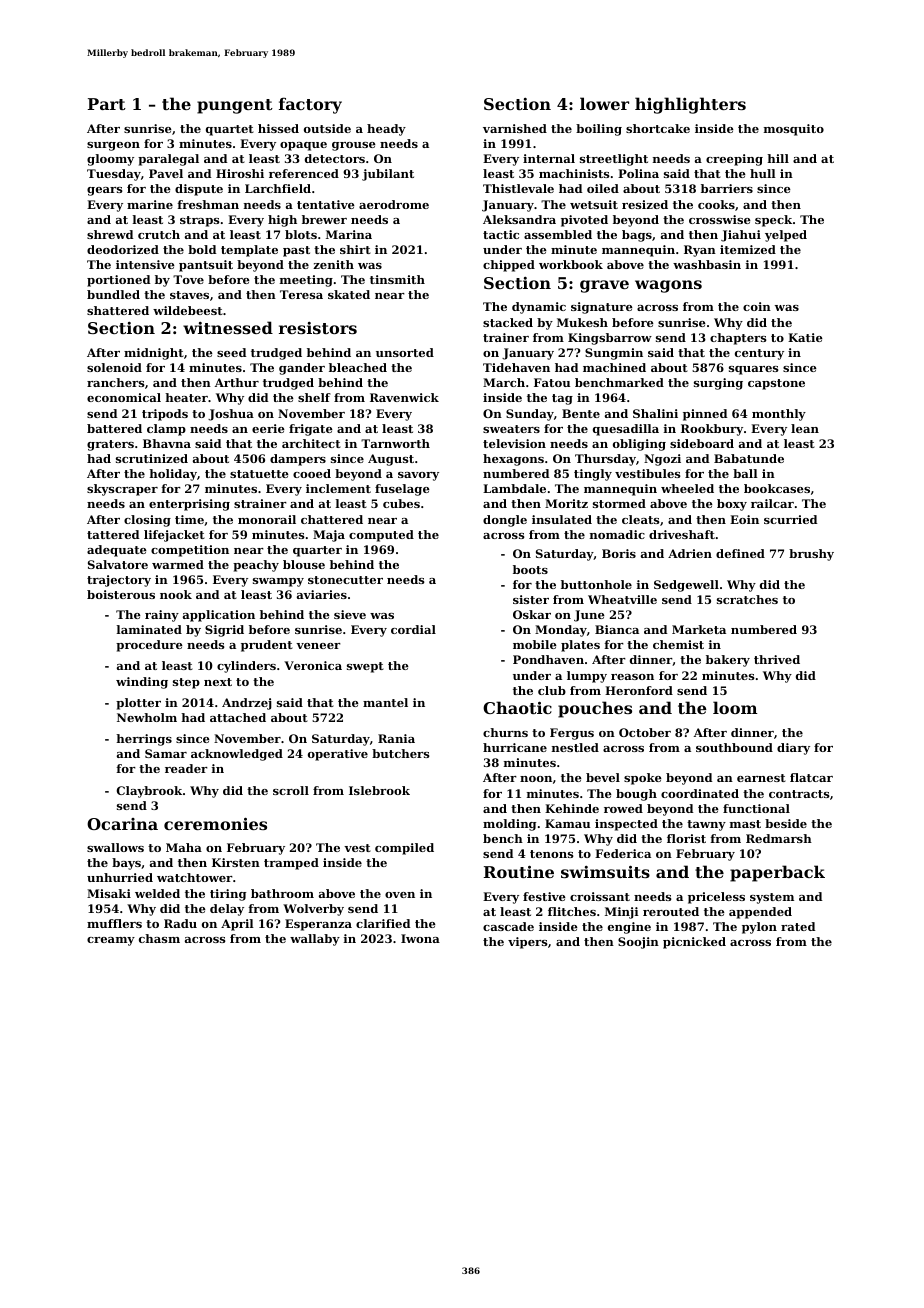  Describe the element at coordinates (123, 249) in the screenshot. I see `deodorized` at that location.
